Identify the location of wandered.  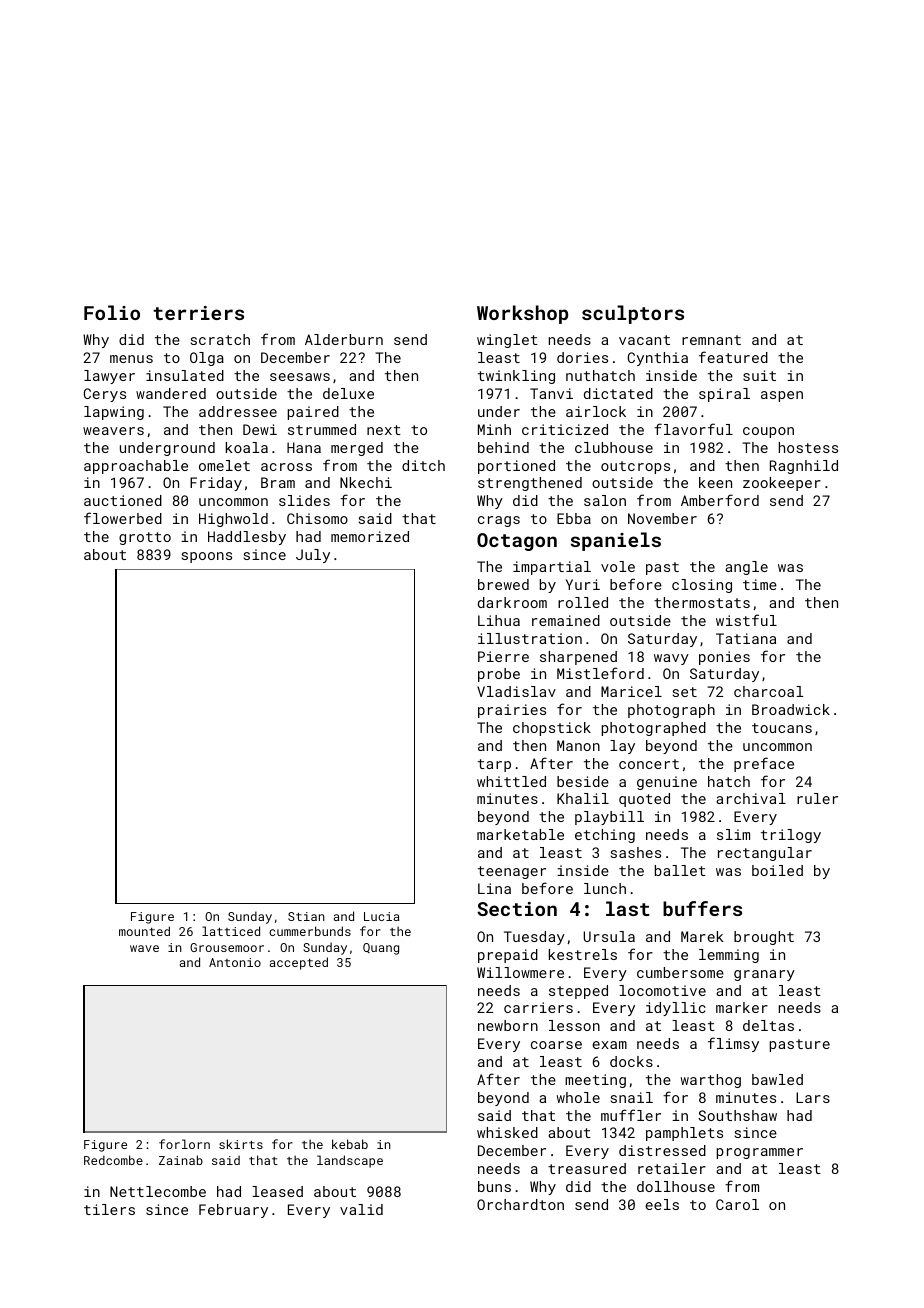
(171, 393).
